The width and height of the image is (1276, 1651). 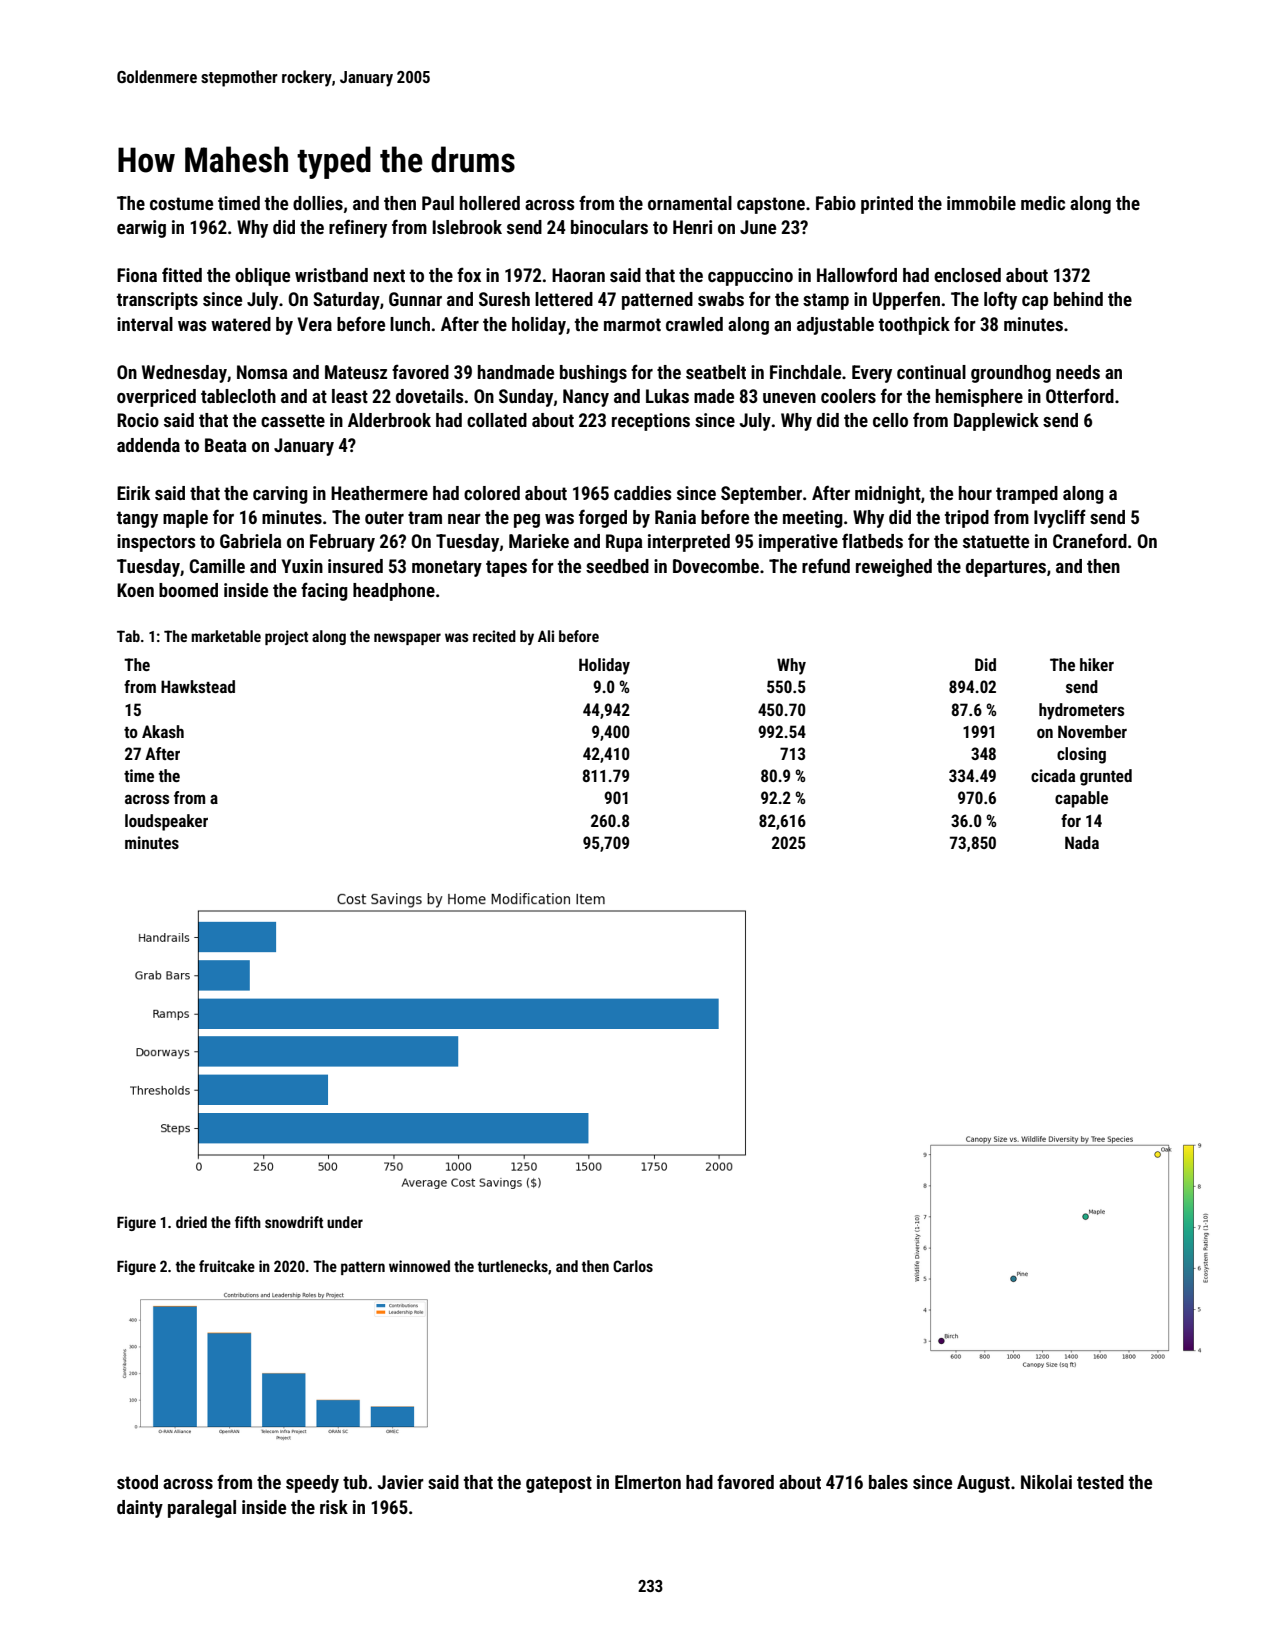 I want to click on immobile, so click(x=981, y=203).
